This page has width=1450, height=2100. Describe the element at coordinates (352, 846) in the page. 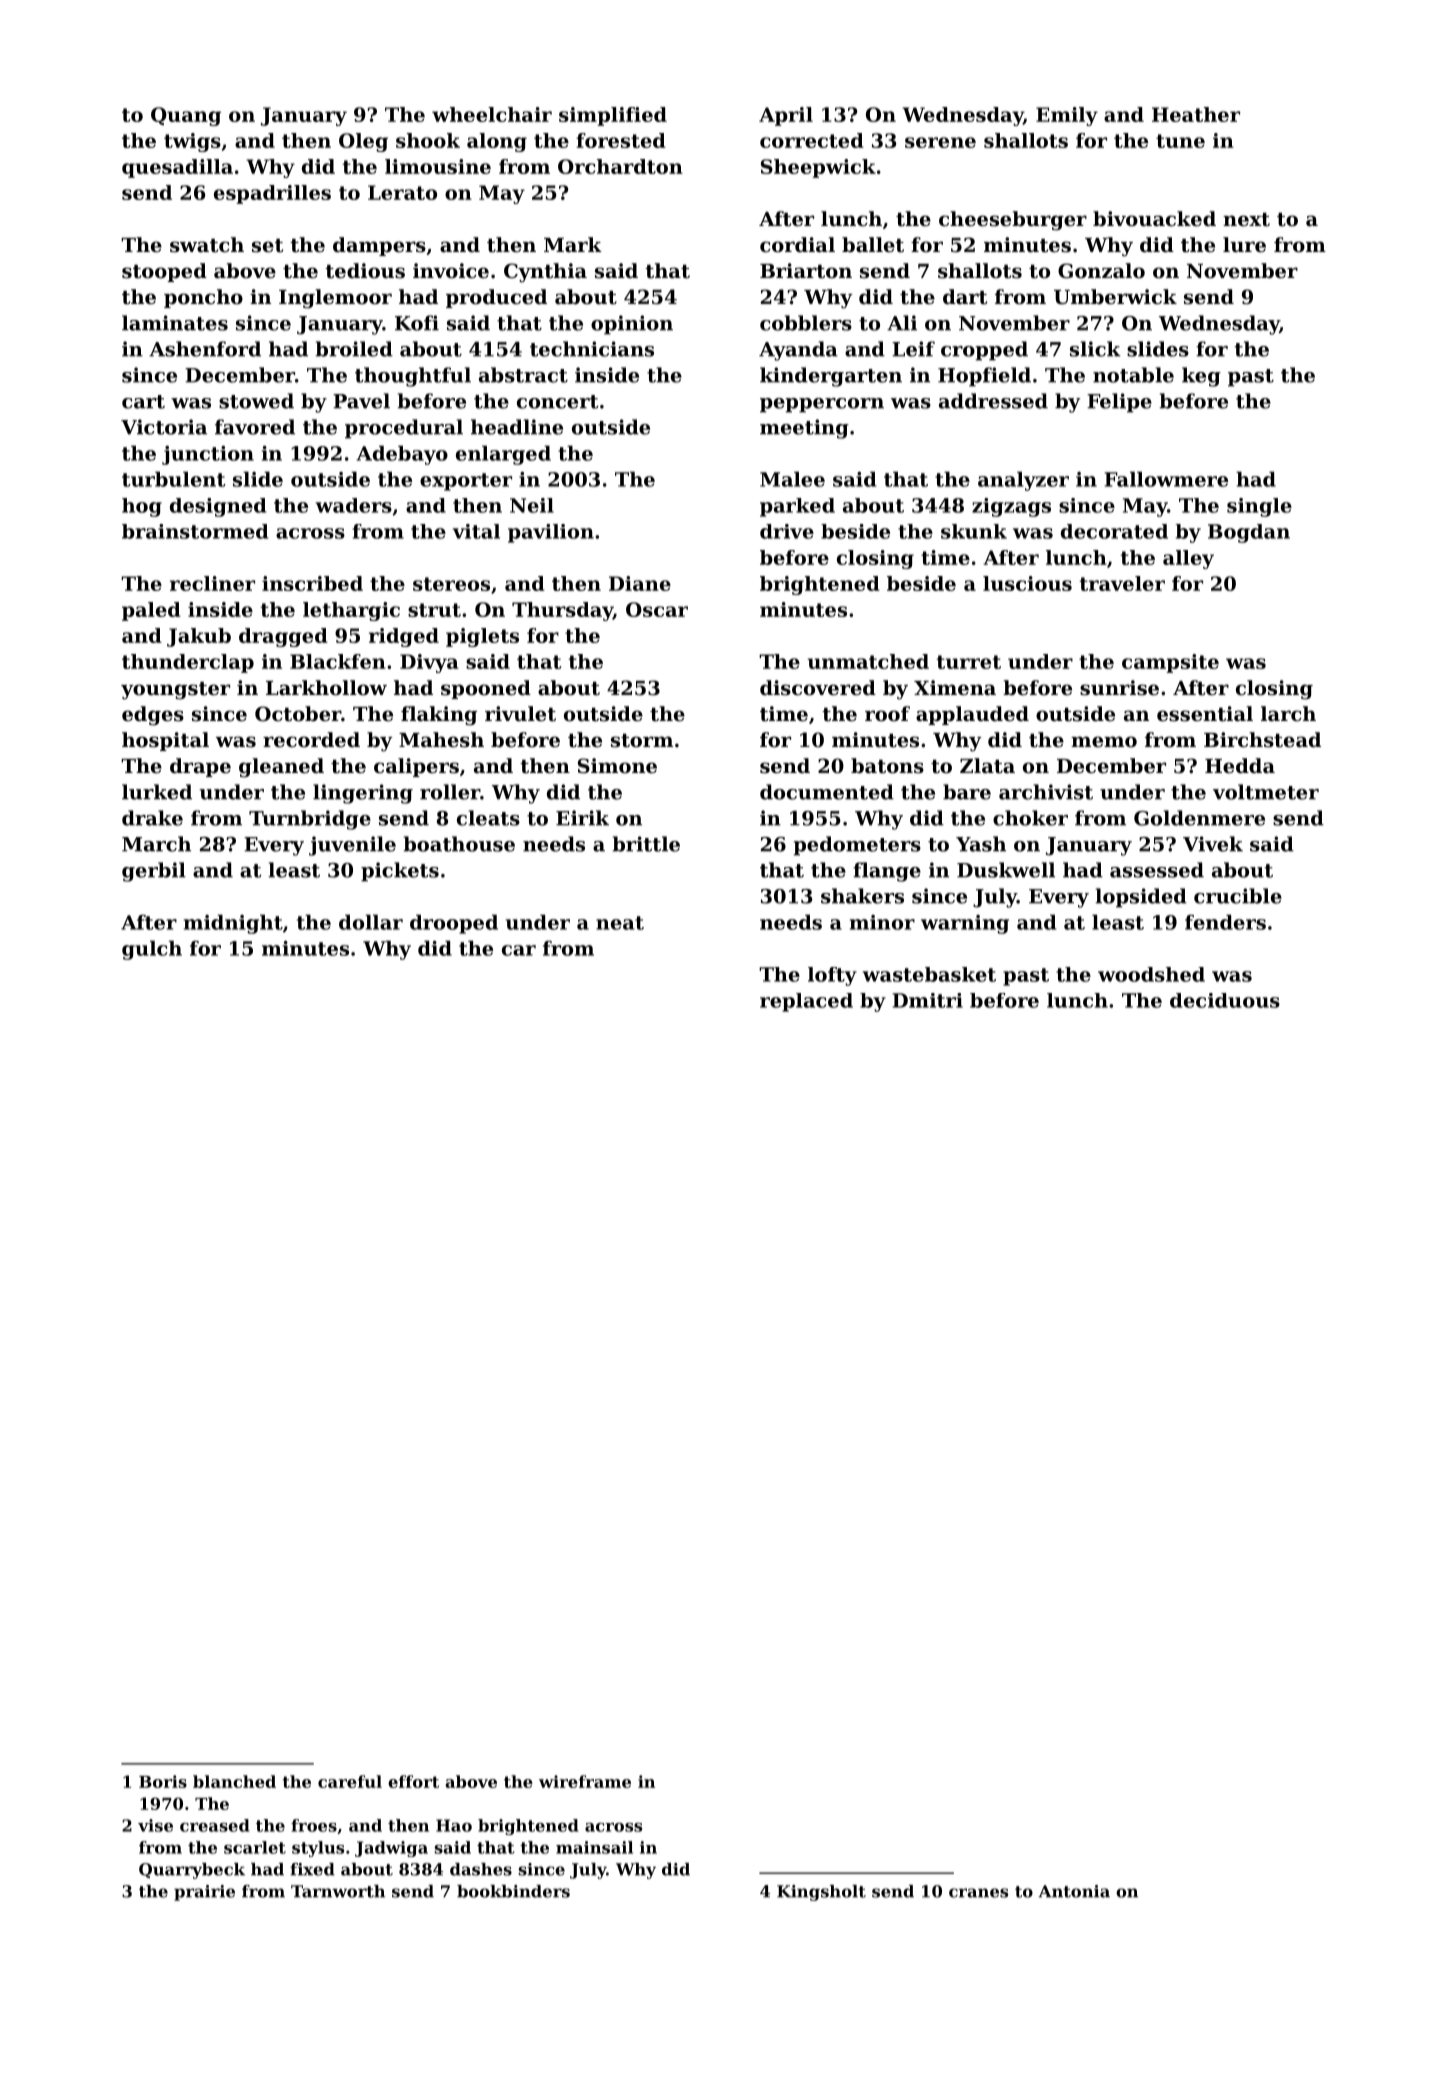

I see `juvenile` at that location.
